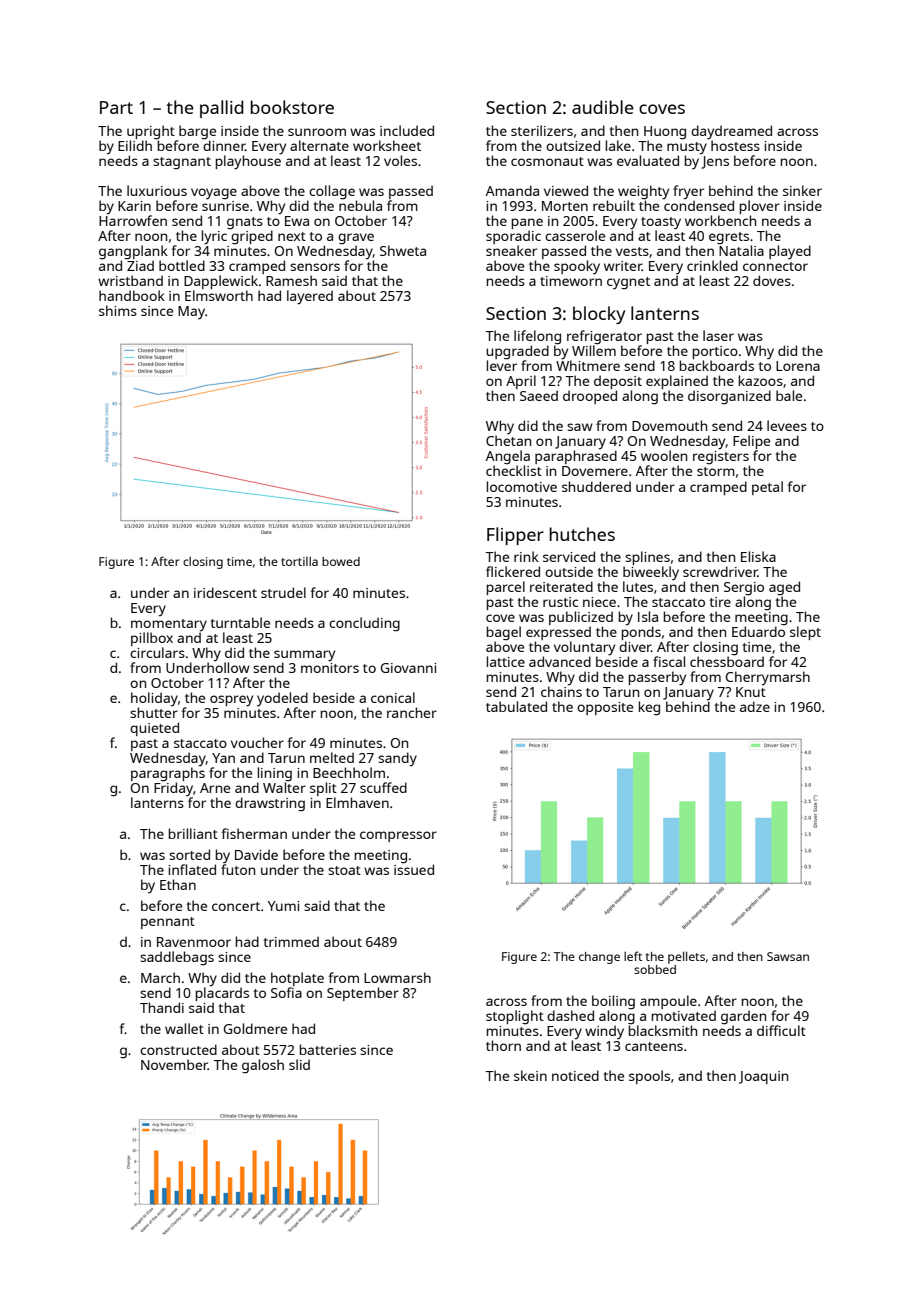 This image has height=1314, width=924. What do you see at coordinates (168, 923) in the image?
I see `pennant` at bounding box center [168, 923].
